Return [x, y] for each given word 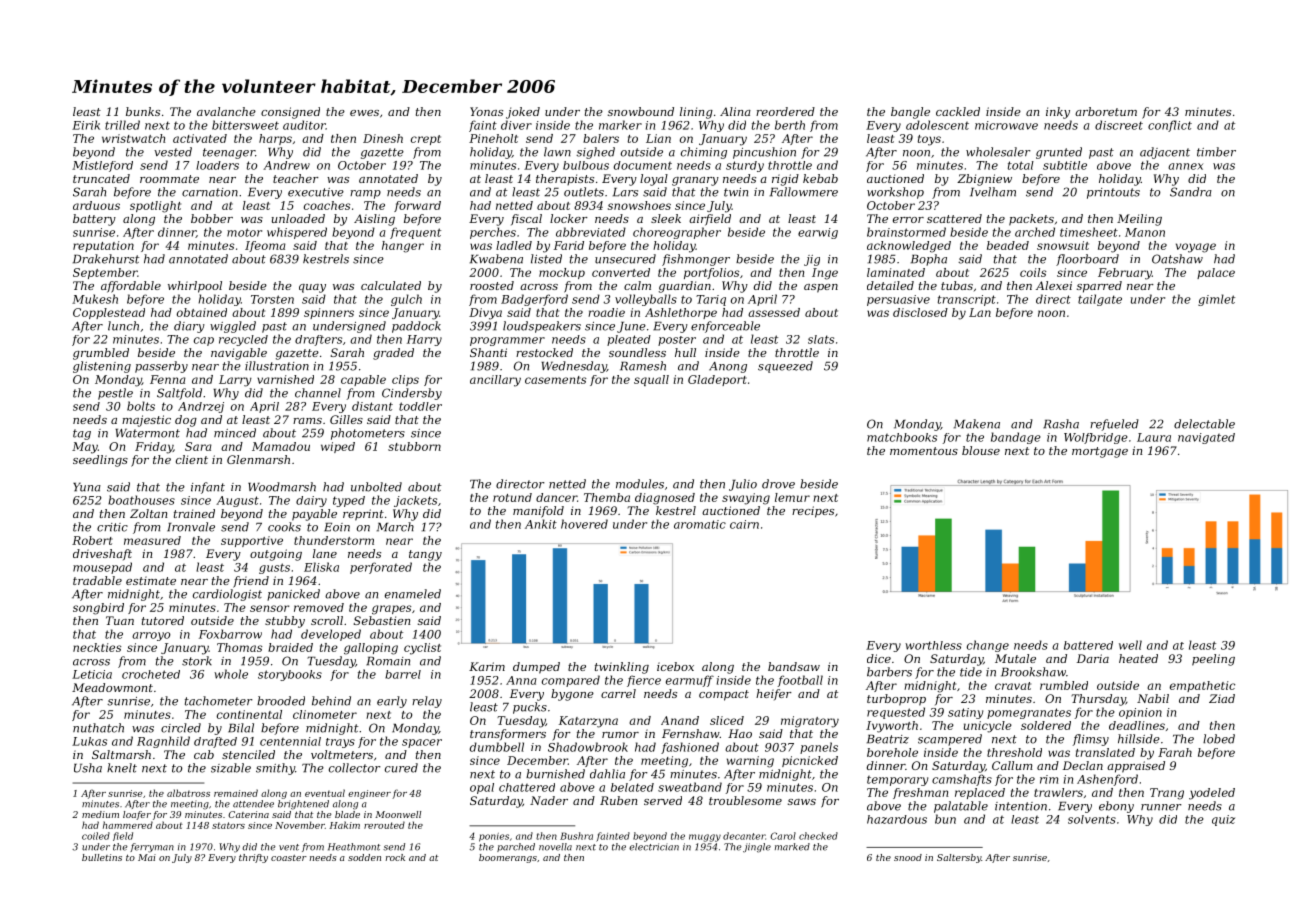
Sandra [1191, 192]
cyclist [422, 649]
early [392, 702]
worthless [933, 645]
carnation [210, 192]
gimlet [1216, 300]
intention [1021, 806]
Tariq [711, 300]
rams [307, 421]
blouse [981, 450]
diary [189, 327]
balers [601, 138]
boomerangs [508, 858]
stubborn [414, 446]
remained [236, 793]
